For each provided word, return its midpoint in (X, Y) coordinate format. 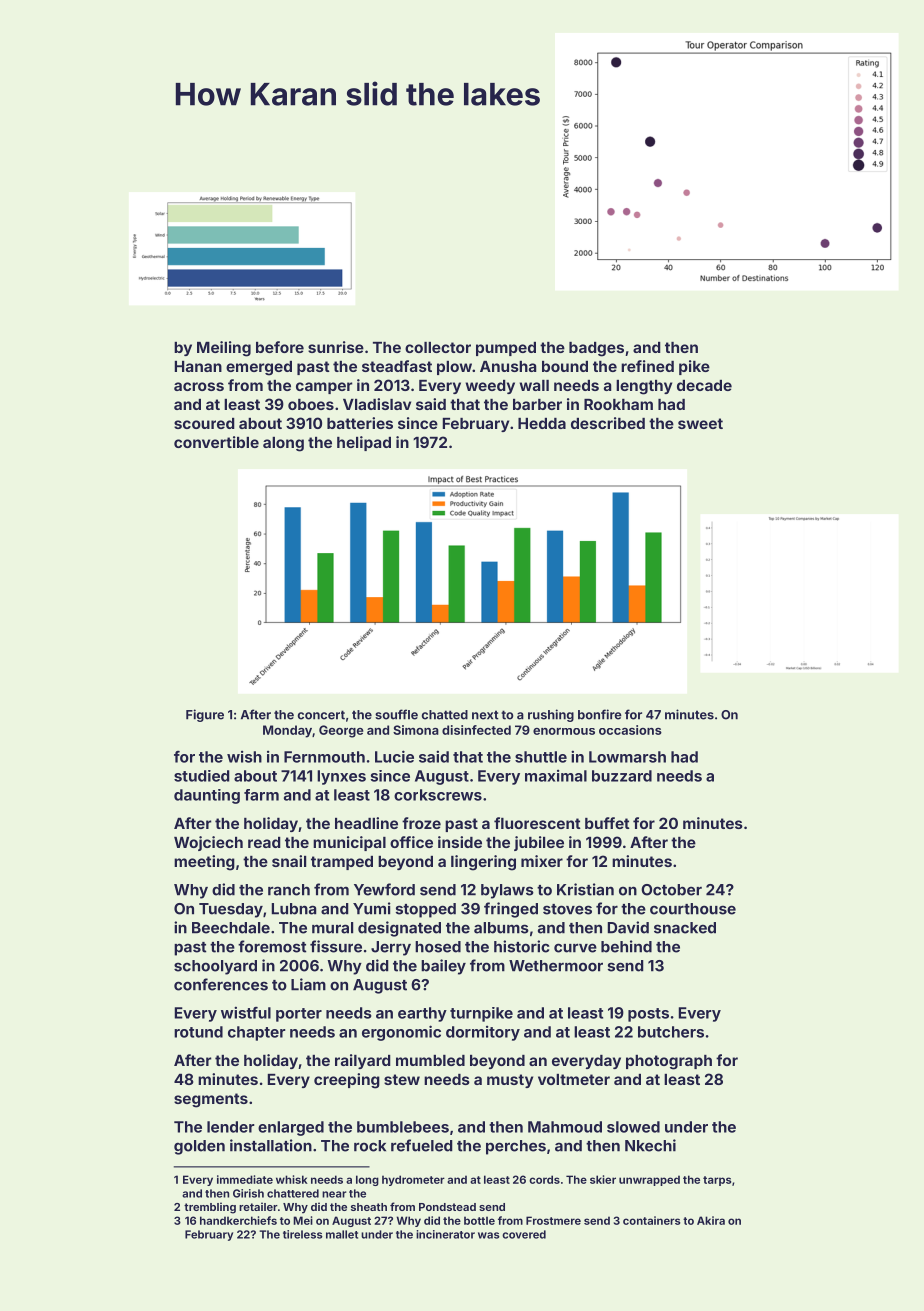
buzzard (622, 776)
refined (647, 366)
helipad (364, 443)
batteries (360, 423)
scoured (204, 423)
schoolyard (215, 967)
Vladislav (377, 404)
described (608, 423)
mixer (542, 861)
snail (289, 861)
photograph (669, 1062)
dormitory (483, 1033)
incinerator (445, 1234)
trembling (210, 1208)
